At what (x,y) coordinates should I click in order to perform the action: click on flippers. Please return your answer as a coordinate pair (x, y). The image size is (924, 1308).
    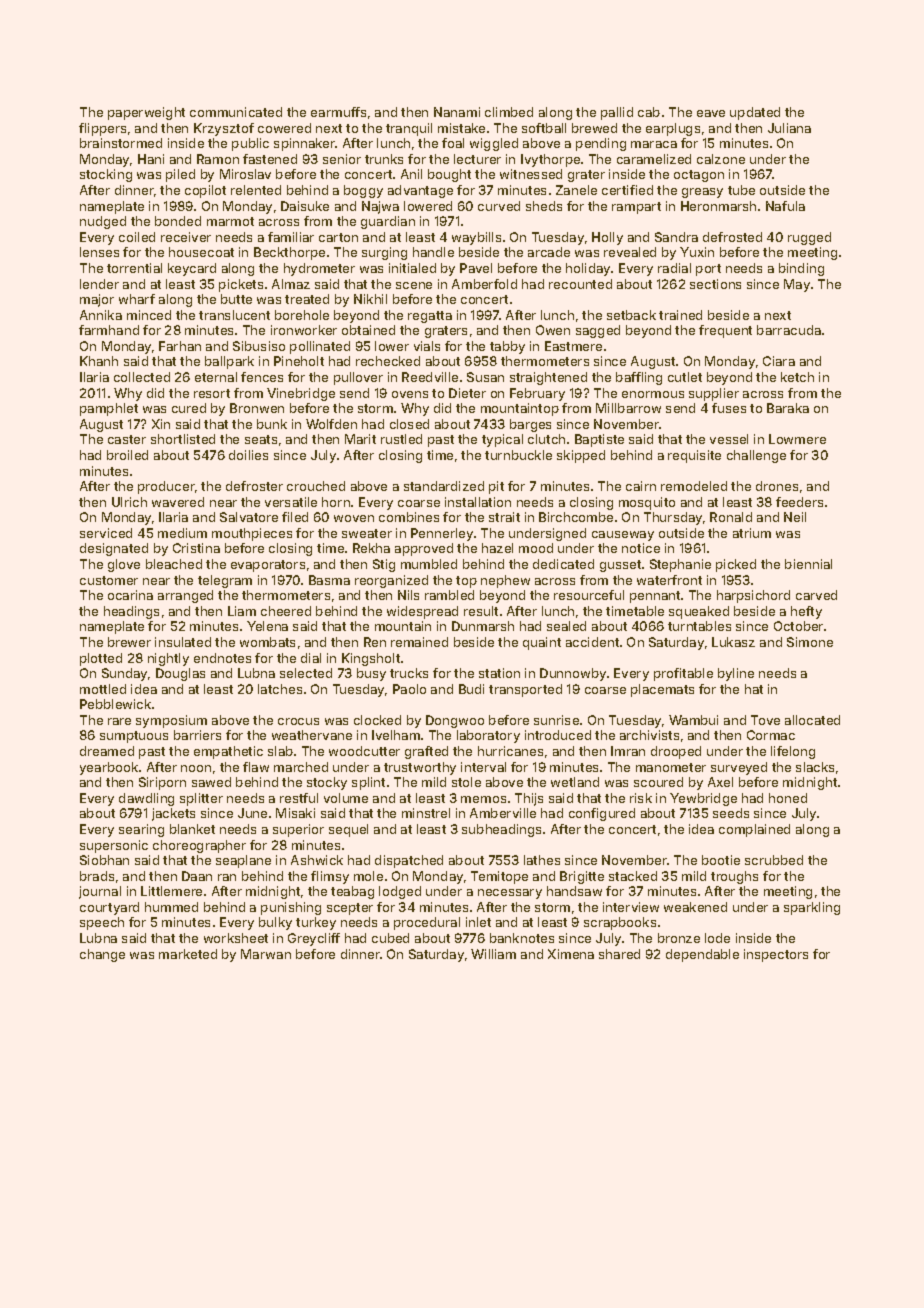
    Looking at the image, I should click on (102, 129).
